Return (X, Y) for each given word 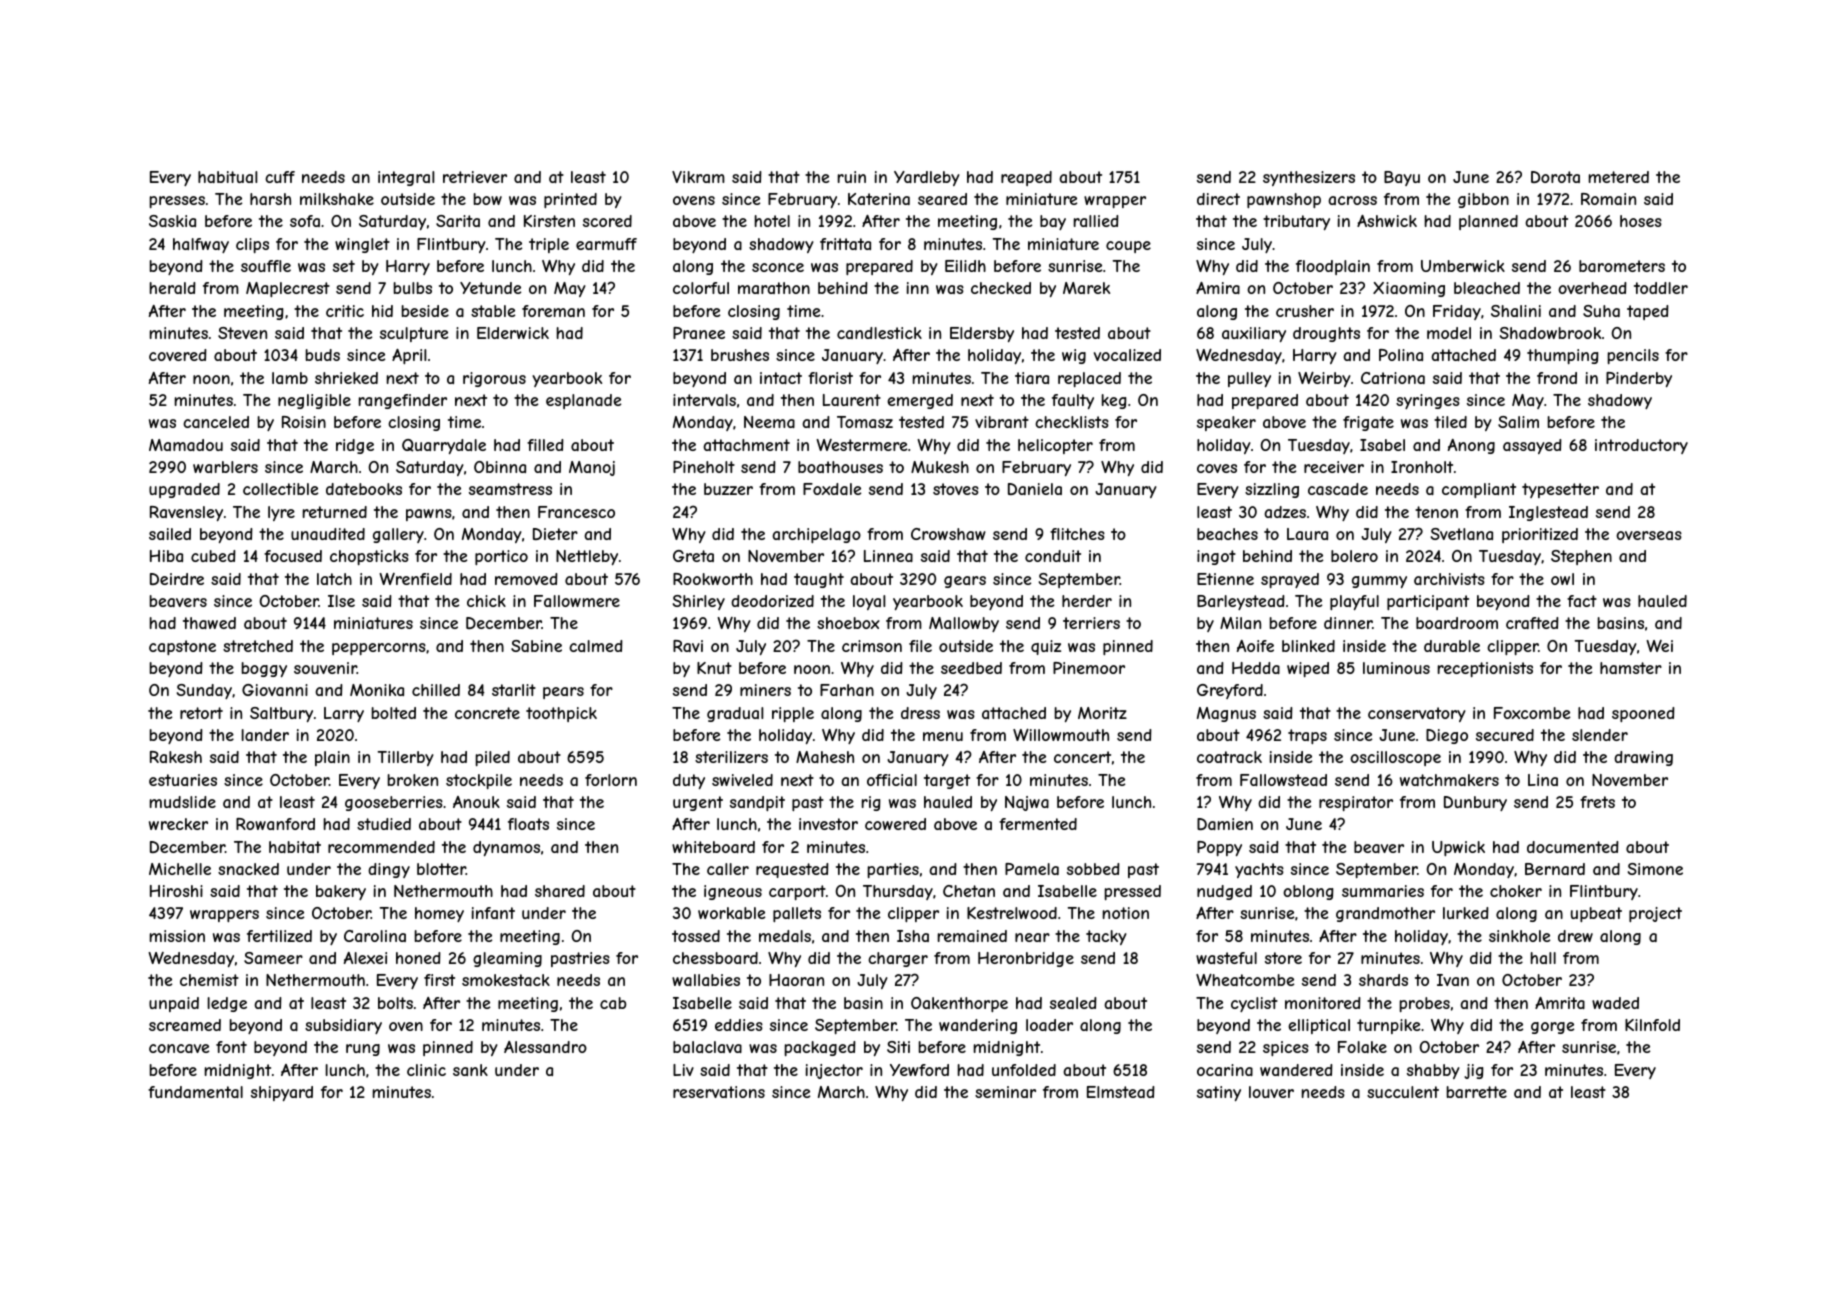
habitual (227, 177)
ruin (852, 177)
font (231, 1047)
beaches (1227, 534)
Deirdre (177, 579)
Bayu (1402, 178)
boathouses (840, 467)
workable (731, 913)
